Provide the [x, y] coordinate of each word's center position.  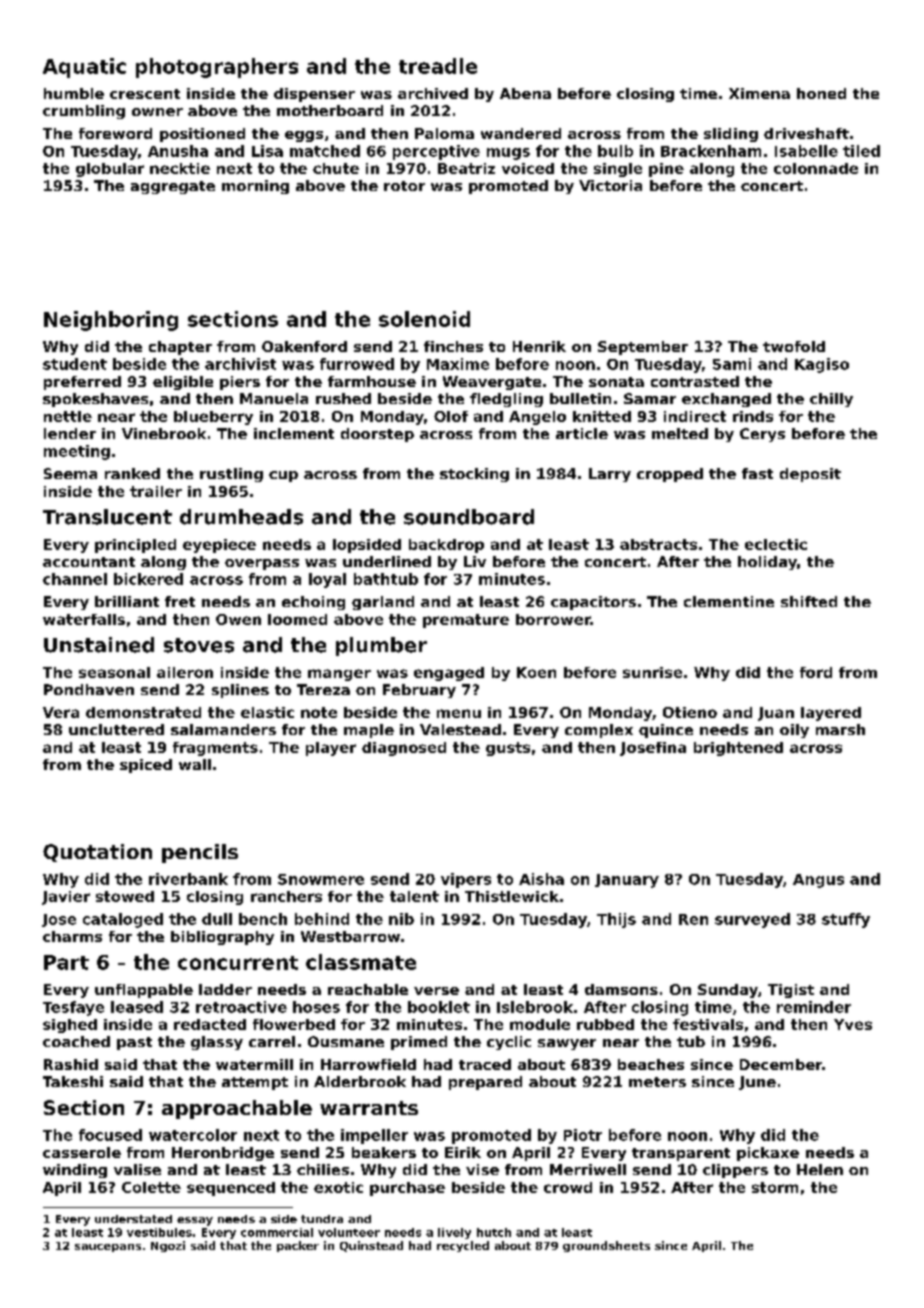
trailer [156, 491]
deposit [810, 475]
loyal [327, 580]
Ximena [759, 93]
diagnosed [404, 749]
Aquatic [84, 68]
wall [195, 764]
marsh [840, 729]
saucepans [108, 1248]
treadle [438, 66]
